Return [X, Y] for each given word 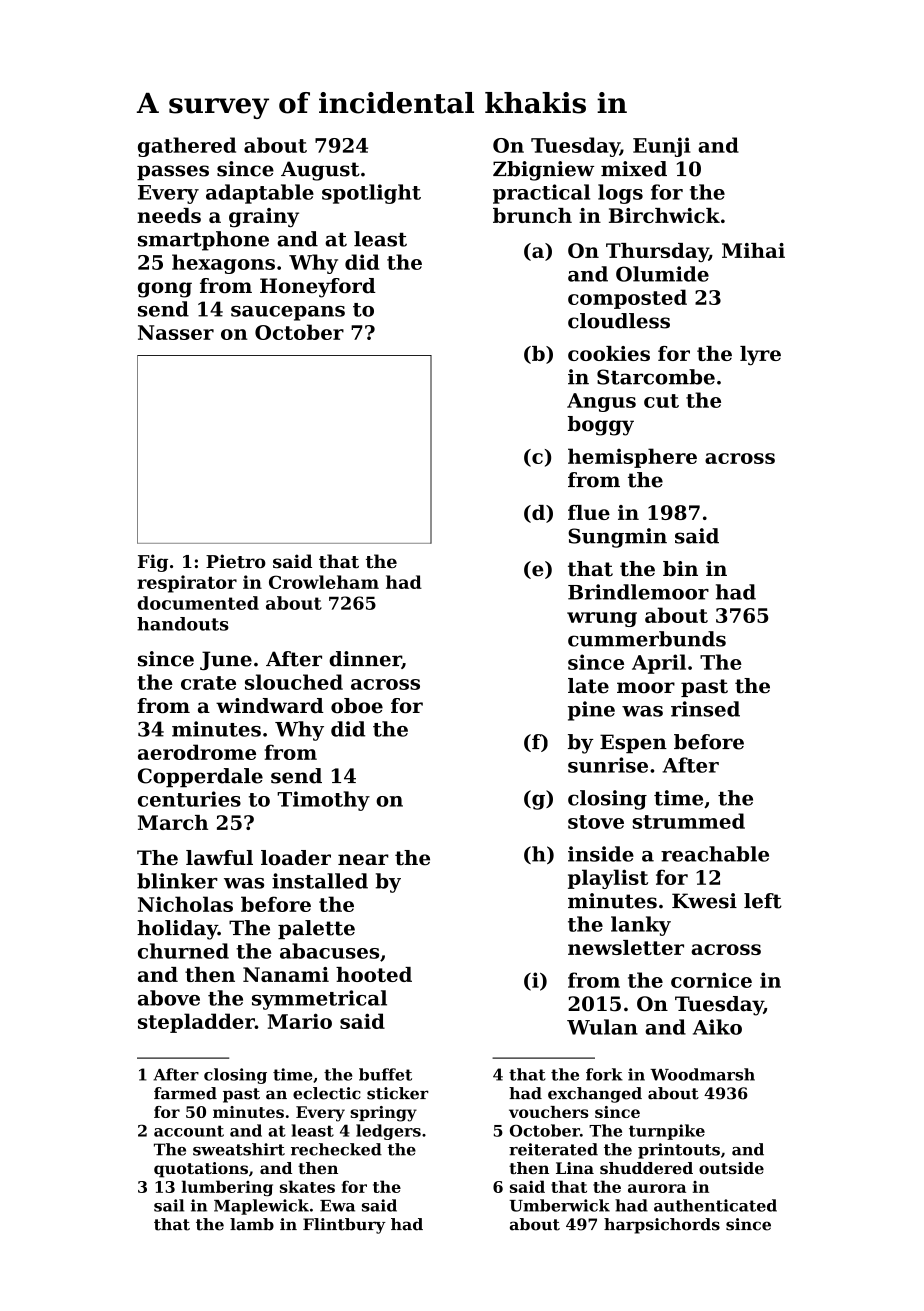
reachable [715, 854]
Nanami [286, 974]
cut [661, 401]
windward [270, 706]
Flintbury [344, 1226]
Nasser [176, 332]
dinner [365, 660]
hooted [374, 974]
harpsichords [662, 1226]
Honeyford [318, 288]
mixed [634, 169]
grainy [264, 218]
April [659, 664]
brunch [532, 215]
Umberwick [559, 1205]
